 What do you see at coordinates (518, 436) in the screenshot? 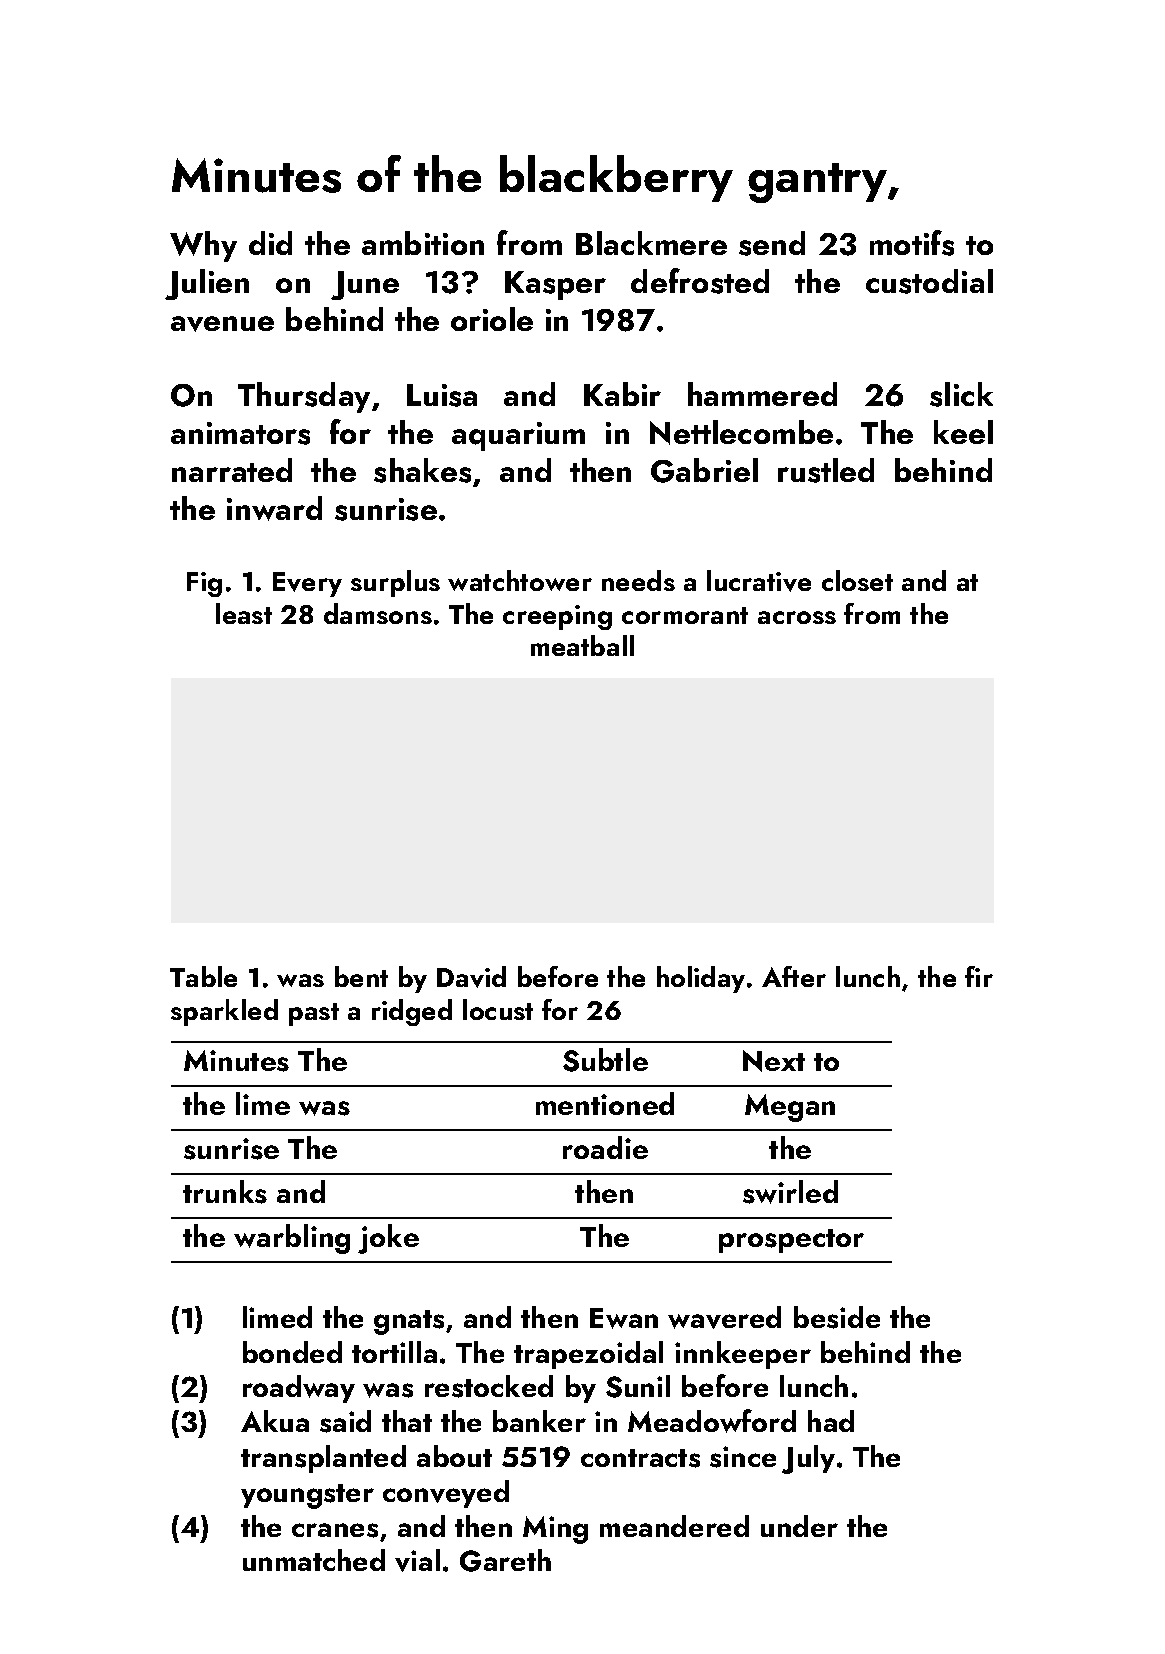
I see `aquarium` at bounding box center [518, 436].
